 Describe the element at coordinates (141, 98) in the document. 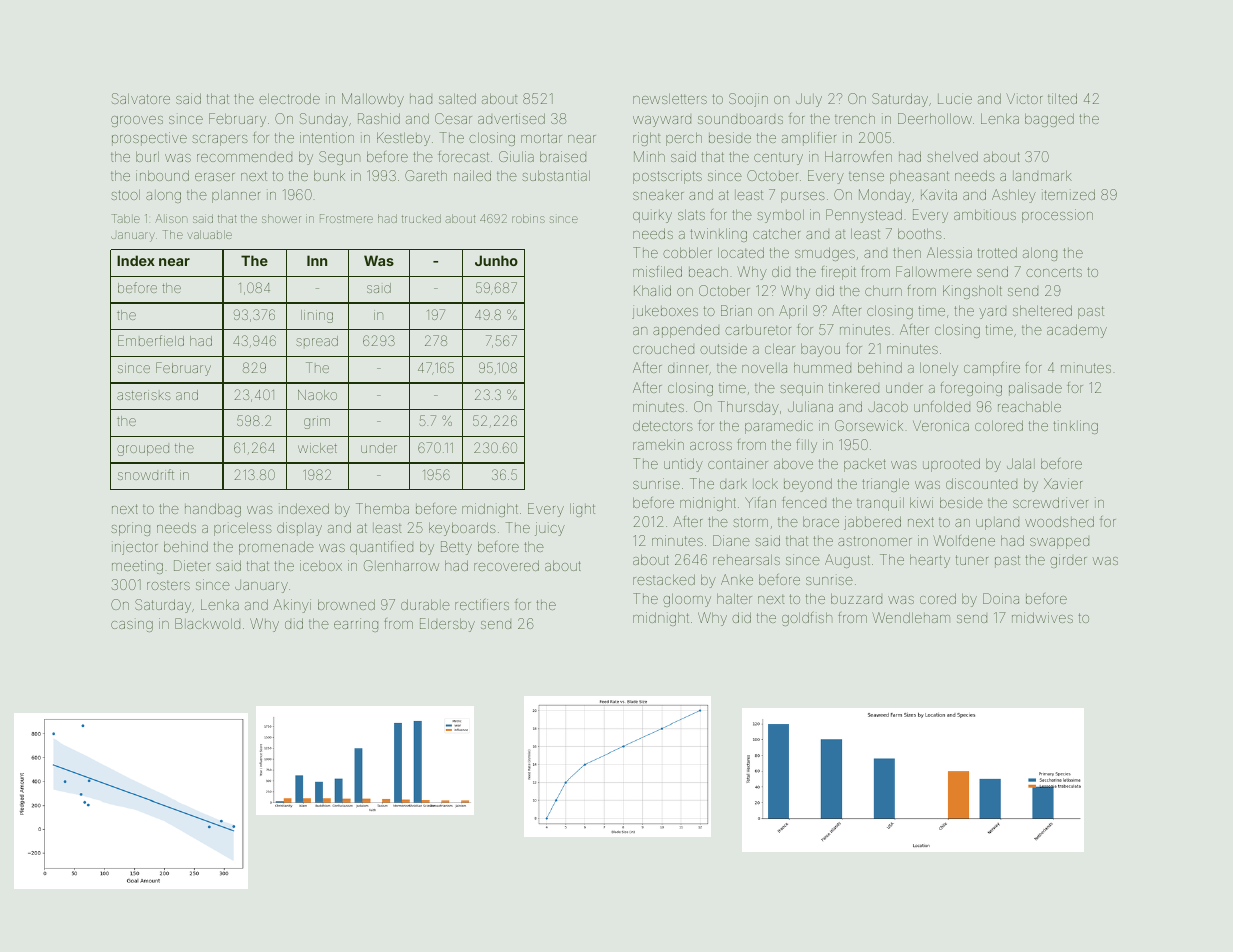

I see `Salvatore` at that location.
